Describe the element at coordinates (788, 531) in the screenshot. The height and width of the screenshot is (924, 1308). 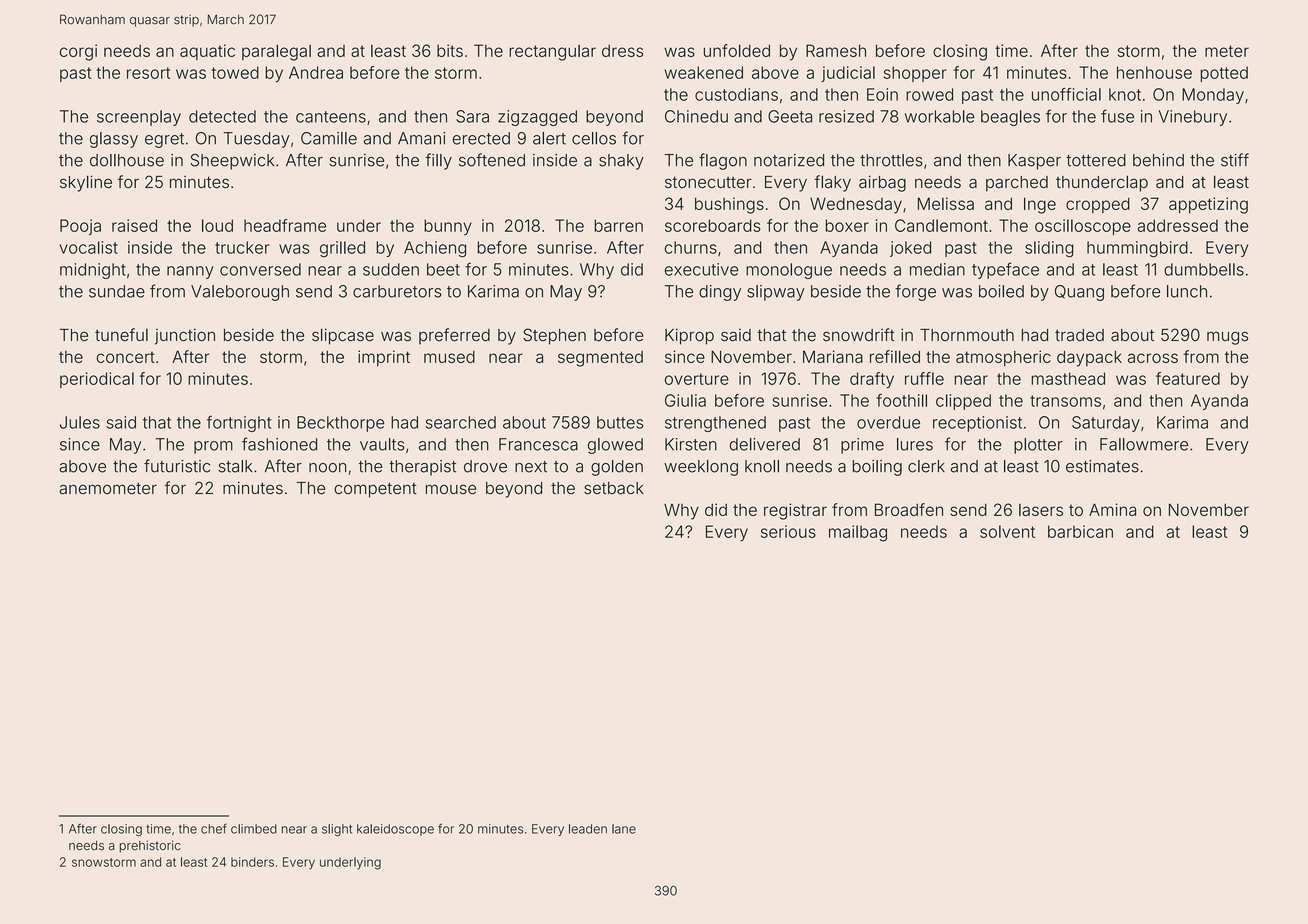
I see `serious` at that location.
